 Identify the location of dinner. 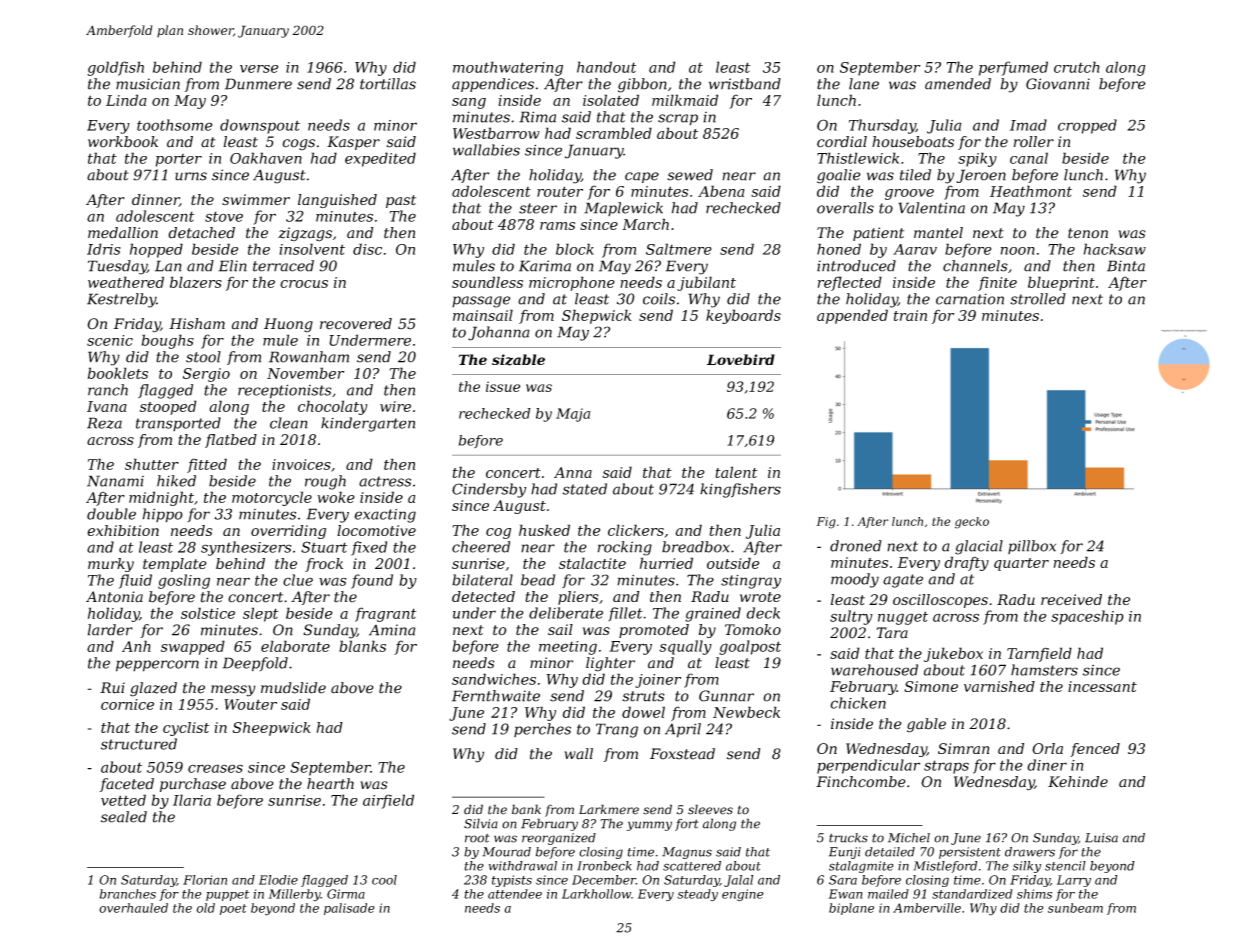
(155, 200).
